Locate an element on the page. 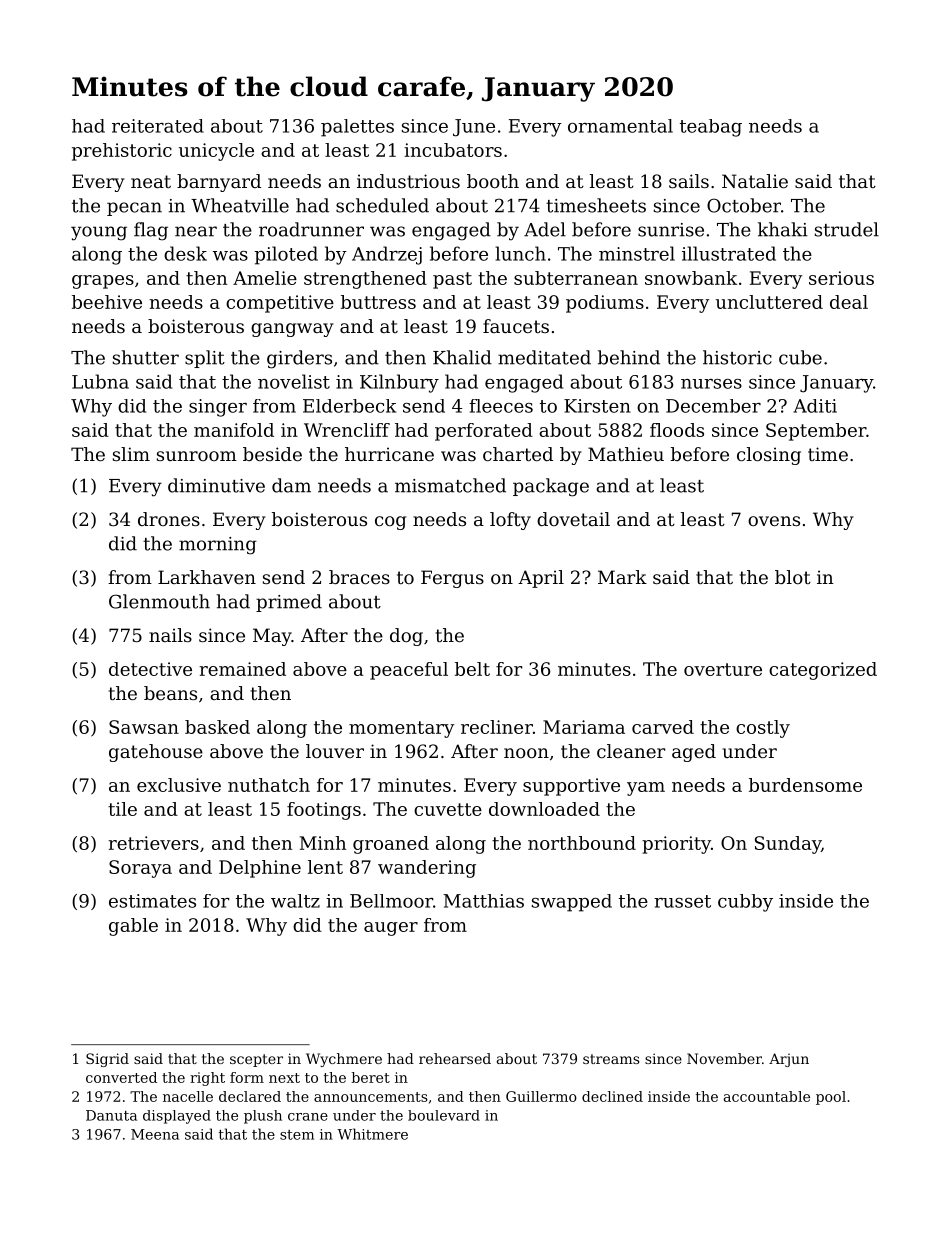 The width and height of the document is (952, 1233). gable is located at coordinates (133, 927).
